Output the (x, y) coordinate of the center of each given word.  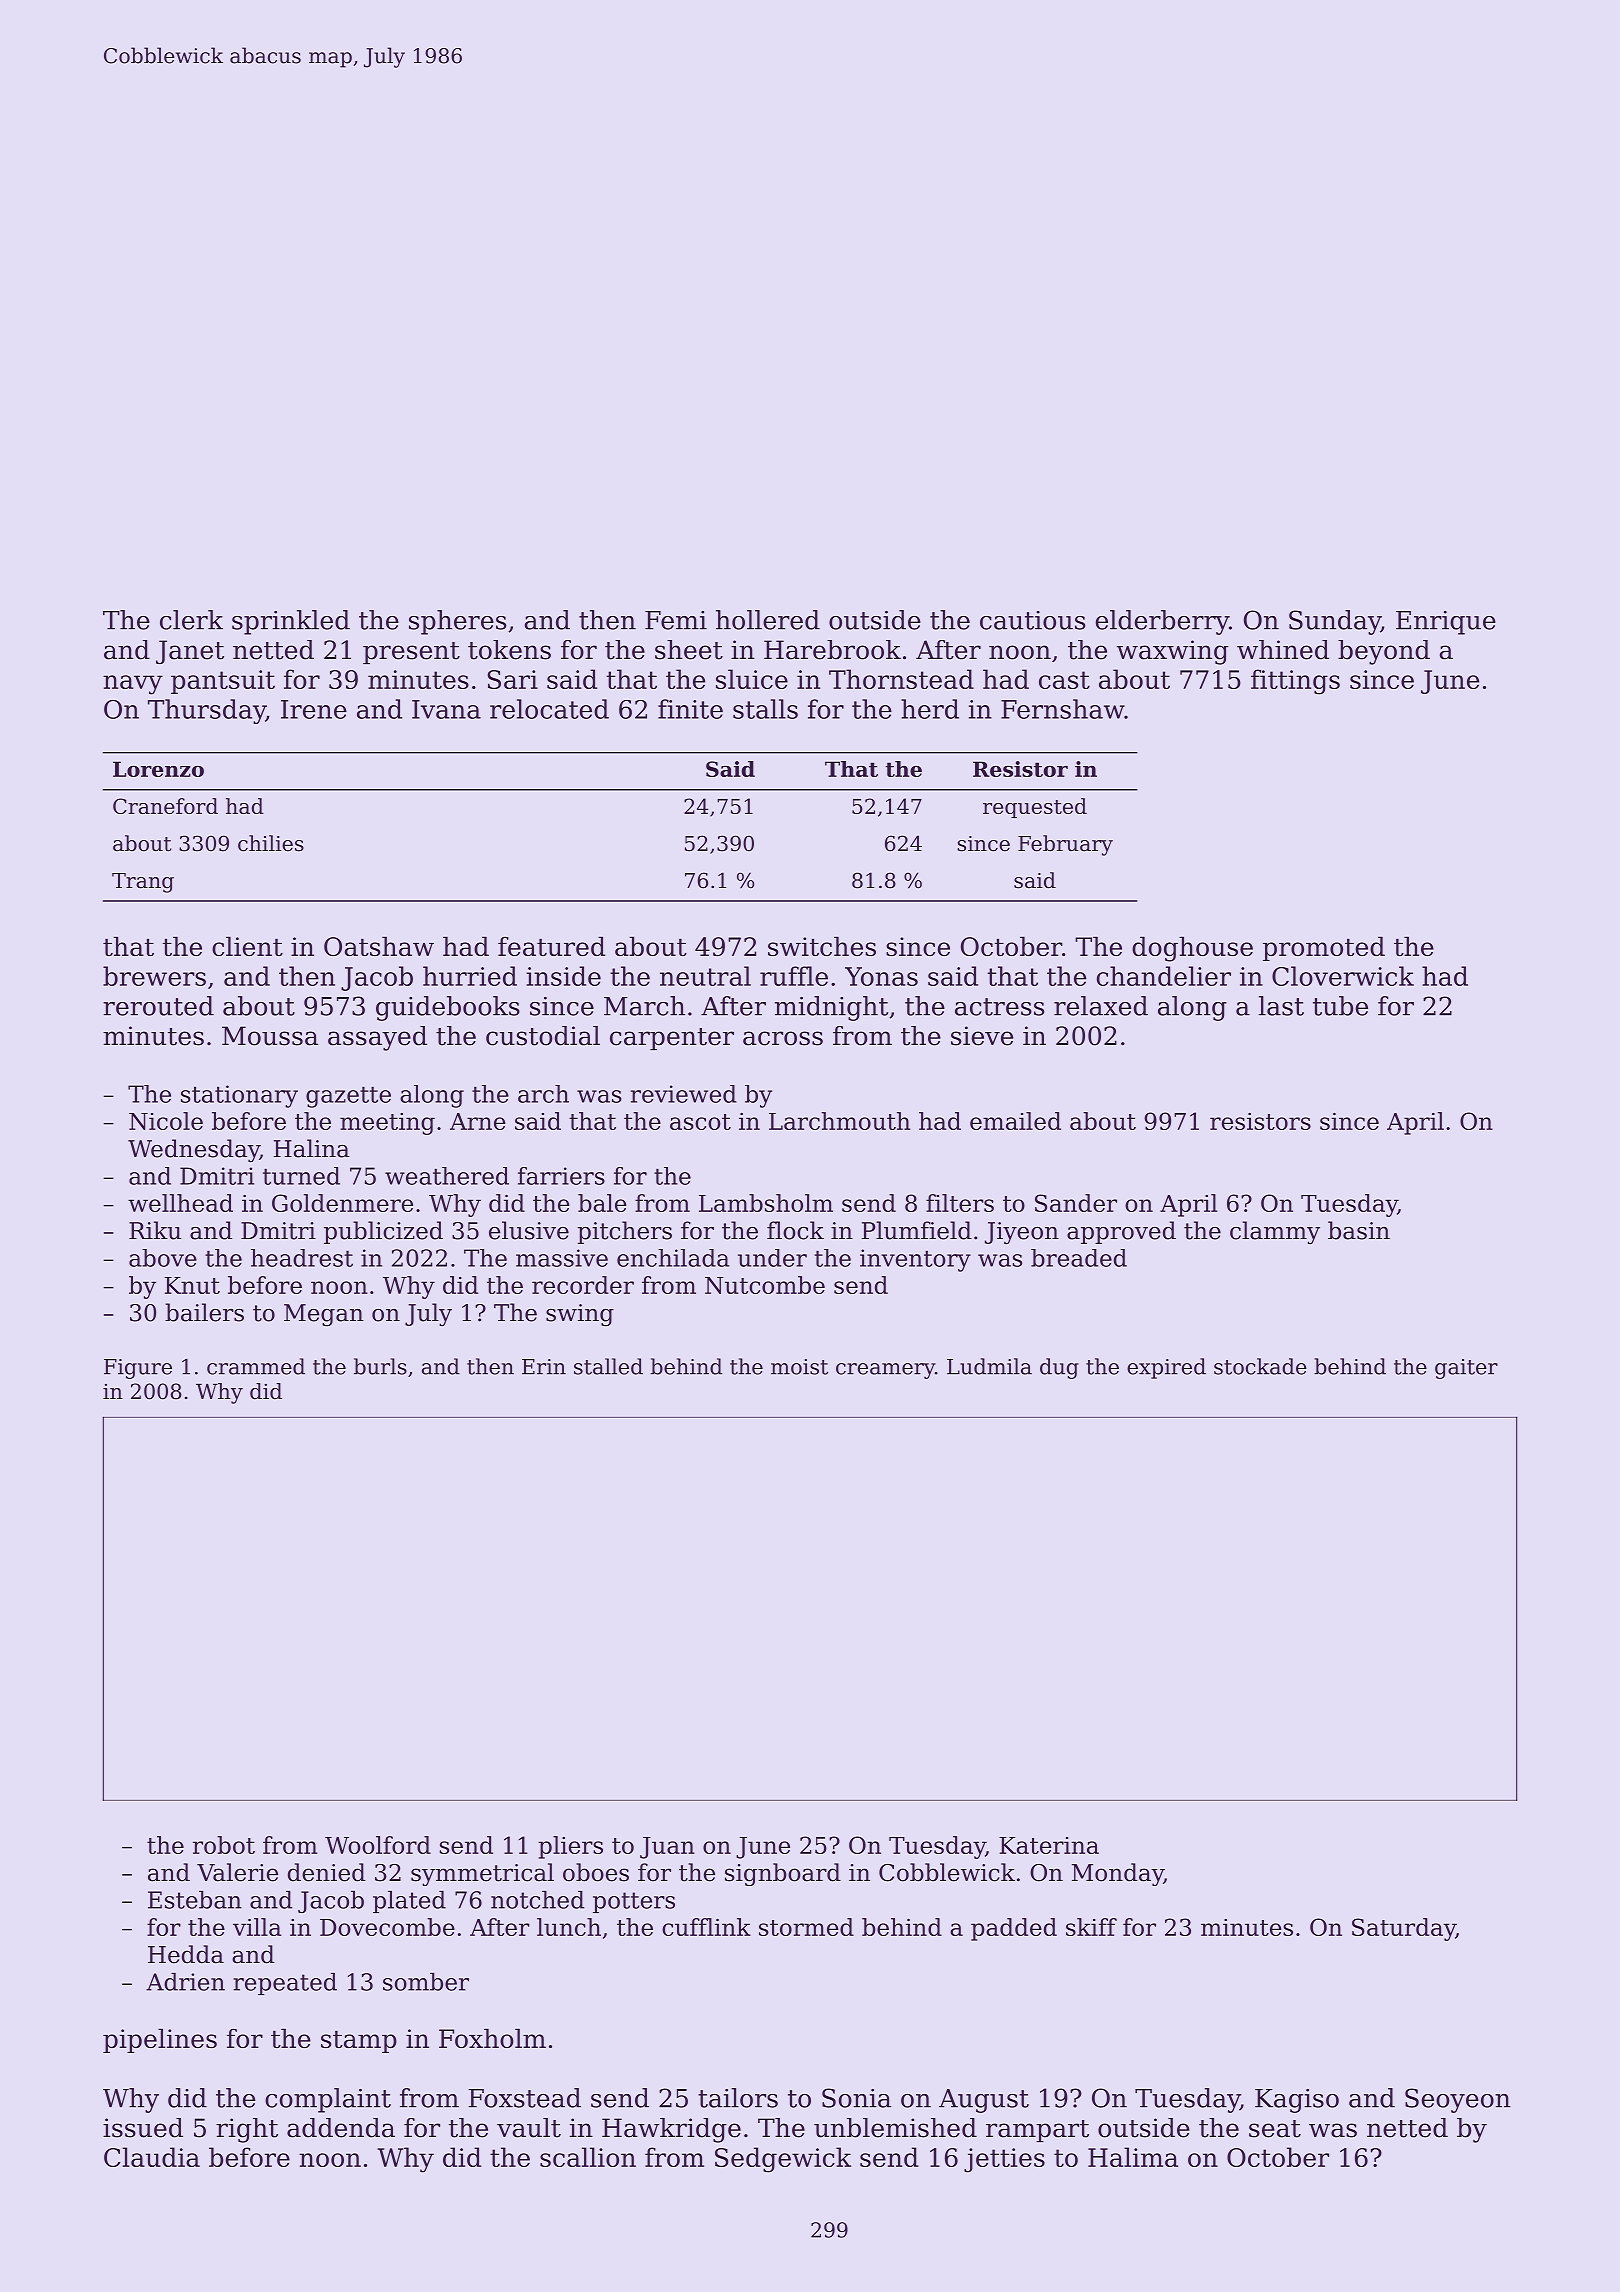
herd (930, 709)
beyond (1384, 652)
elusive (529, 1230)
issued (143, 2128)
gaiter (1466, 1369)
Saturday (1404, 1929)
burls (380, 1366)
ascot (700, 1122)
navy (133, 685)
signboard (783, 1874)
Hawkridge (671, 2130)
